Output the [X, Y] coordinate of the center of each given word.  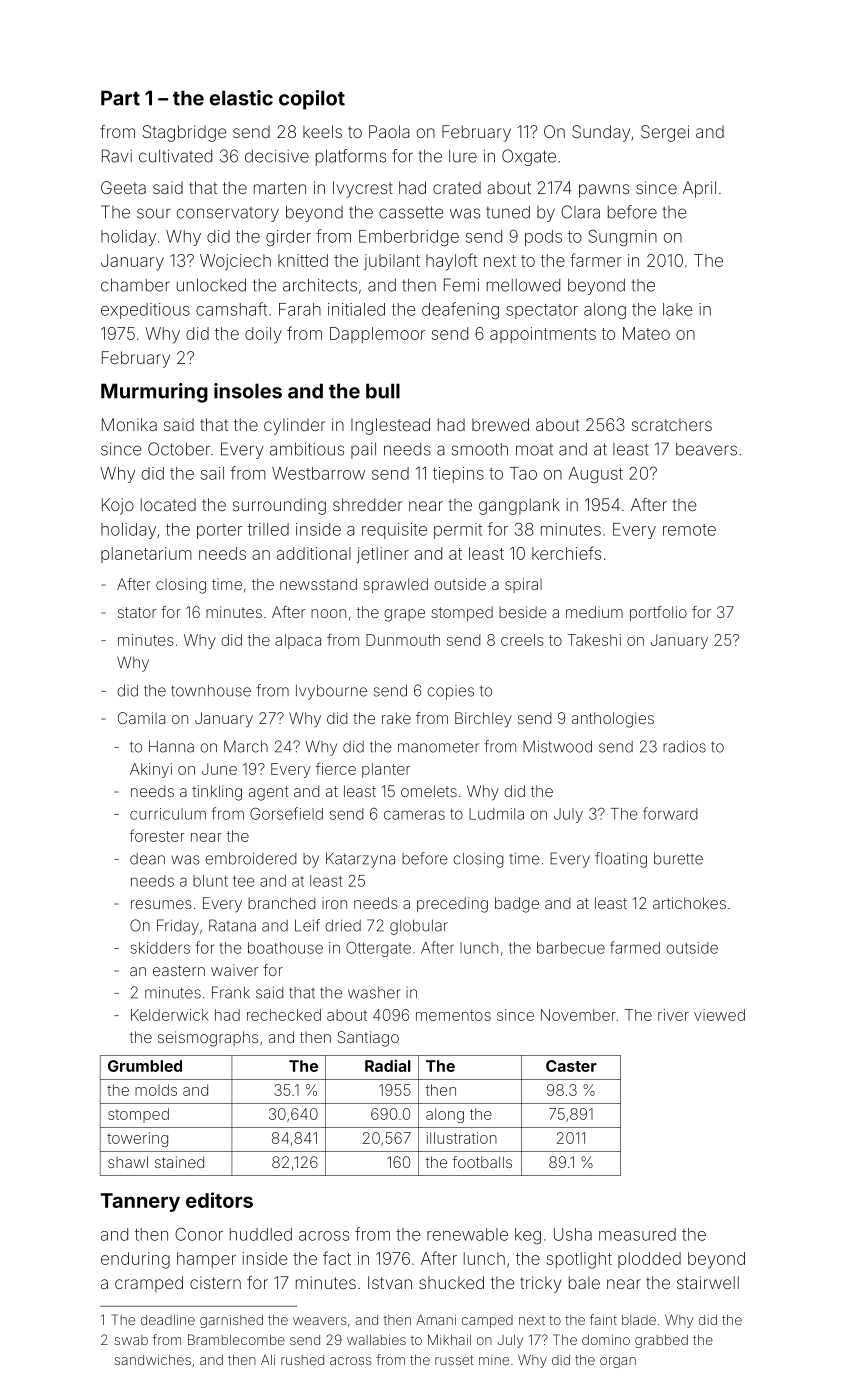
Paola [389, 131]
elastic [241, 98]
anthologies [613, 720]
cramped [149, 1284]
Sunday [601, 133]
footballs [482, 1162]
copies [450, 692]
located [168, 504]
